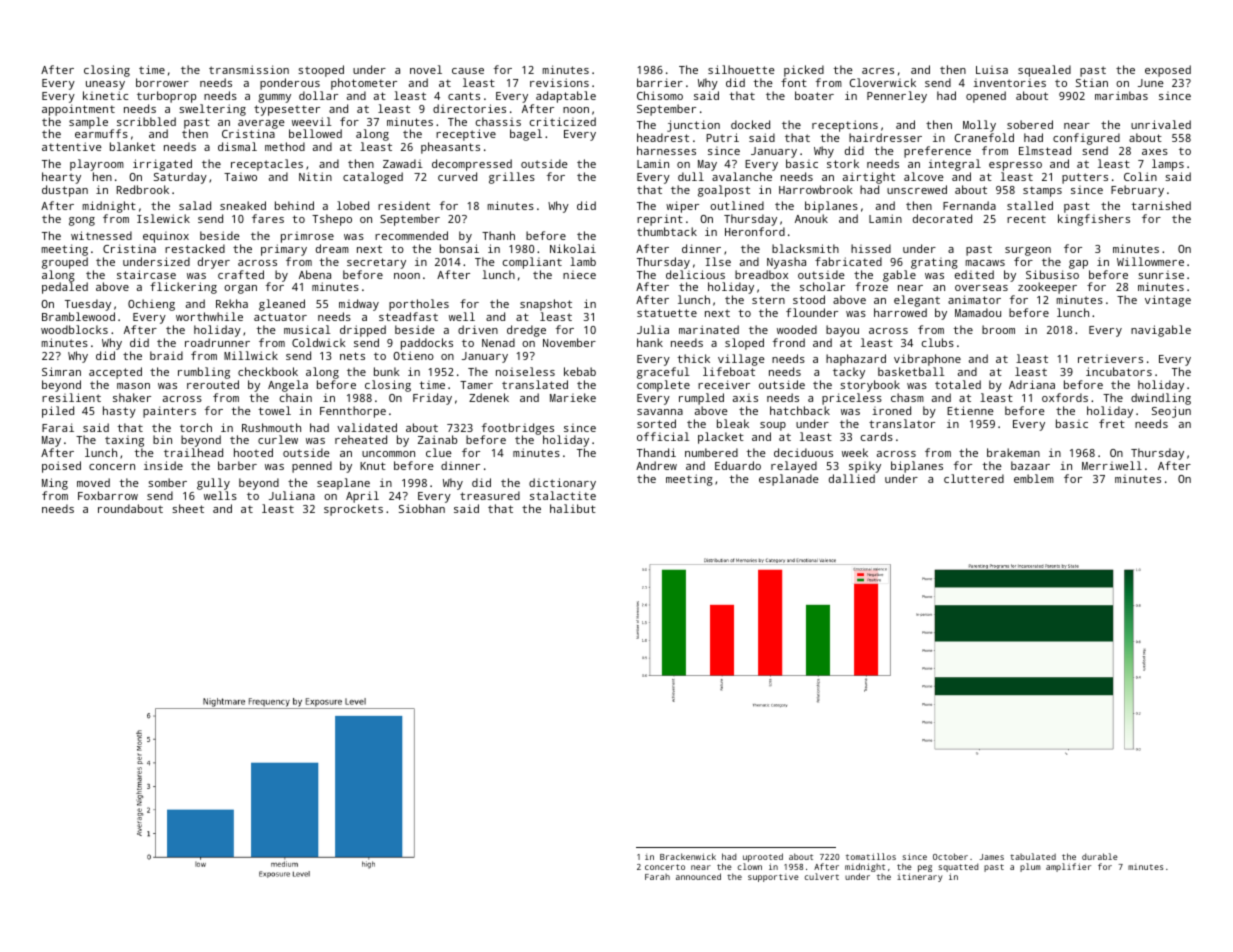 The image size is (1233, 952). I want to click on Eduardo, so click(738, 465).
